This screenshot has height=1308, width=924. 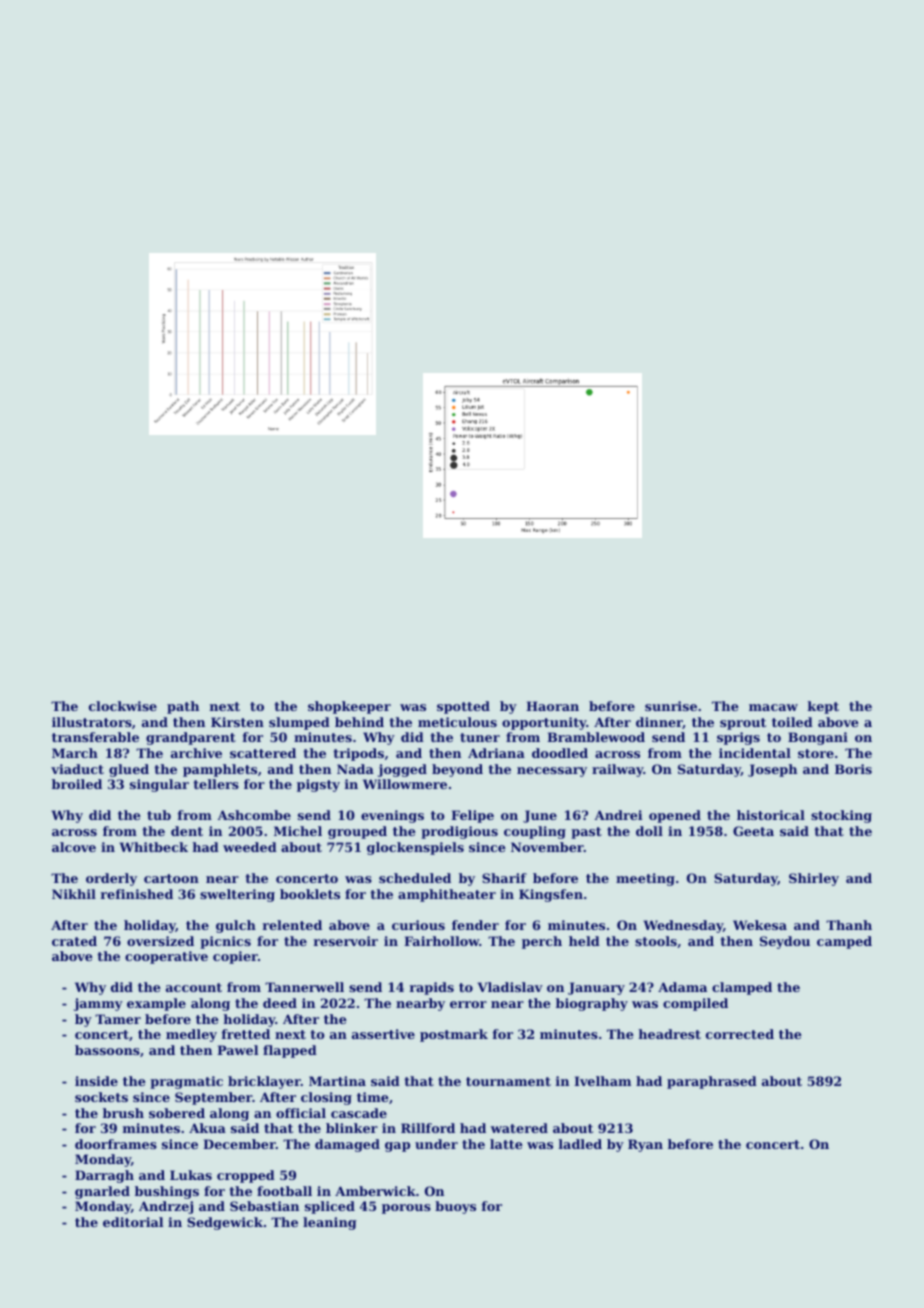 What do you see at coordinates (290, 1051) in the screenshot?
I see `flapped` at bounding box center [290, 1051].
